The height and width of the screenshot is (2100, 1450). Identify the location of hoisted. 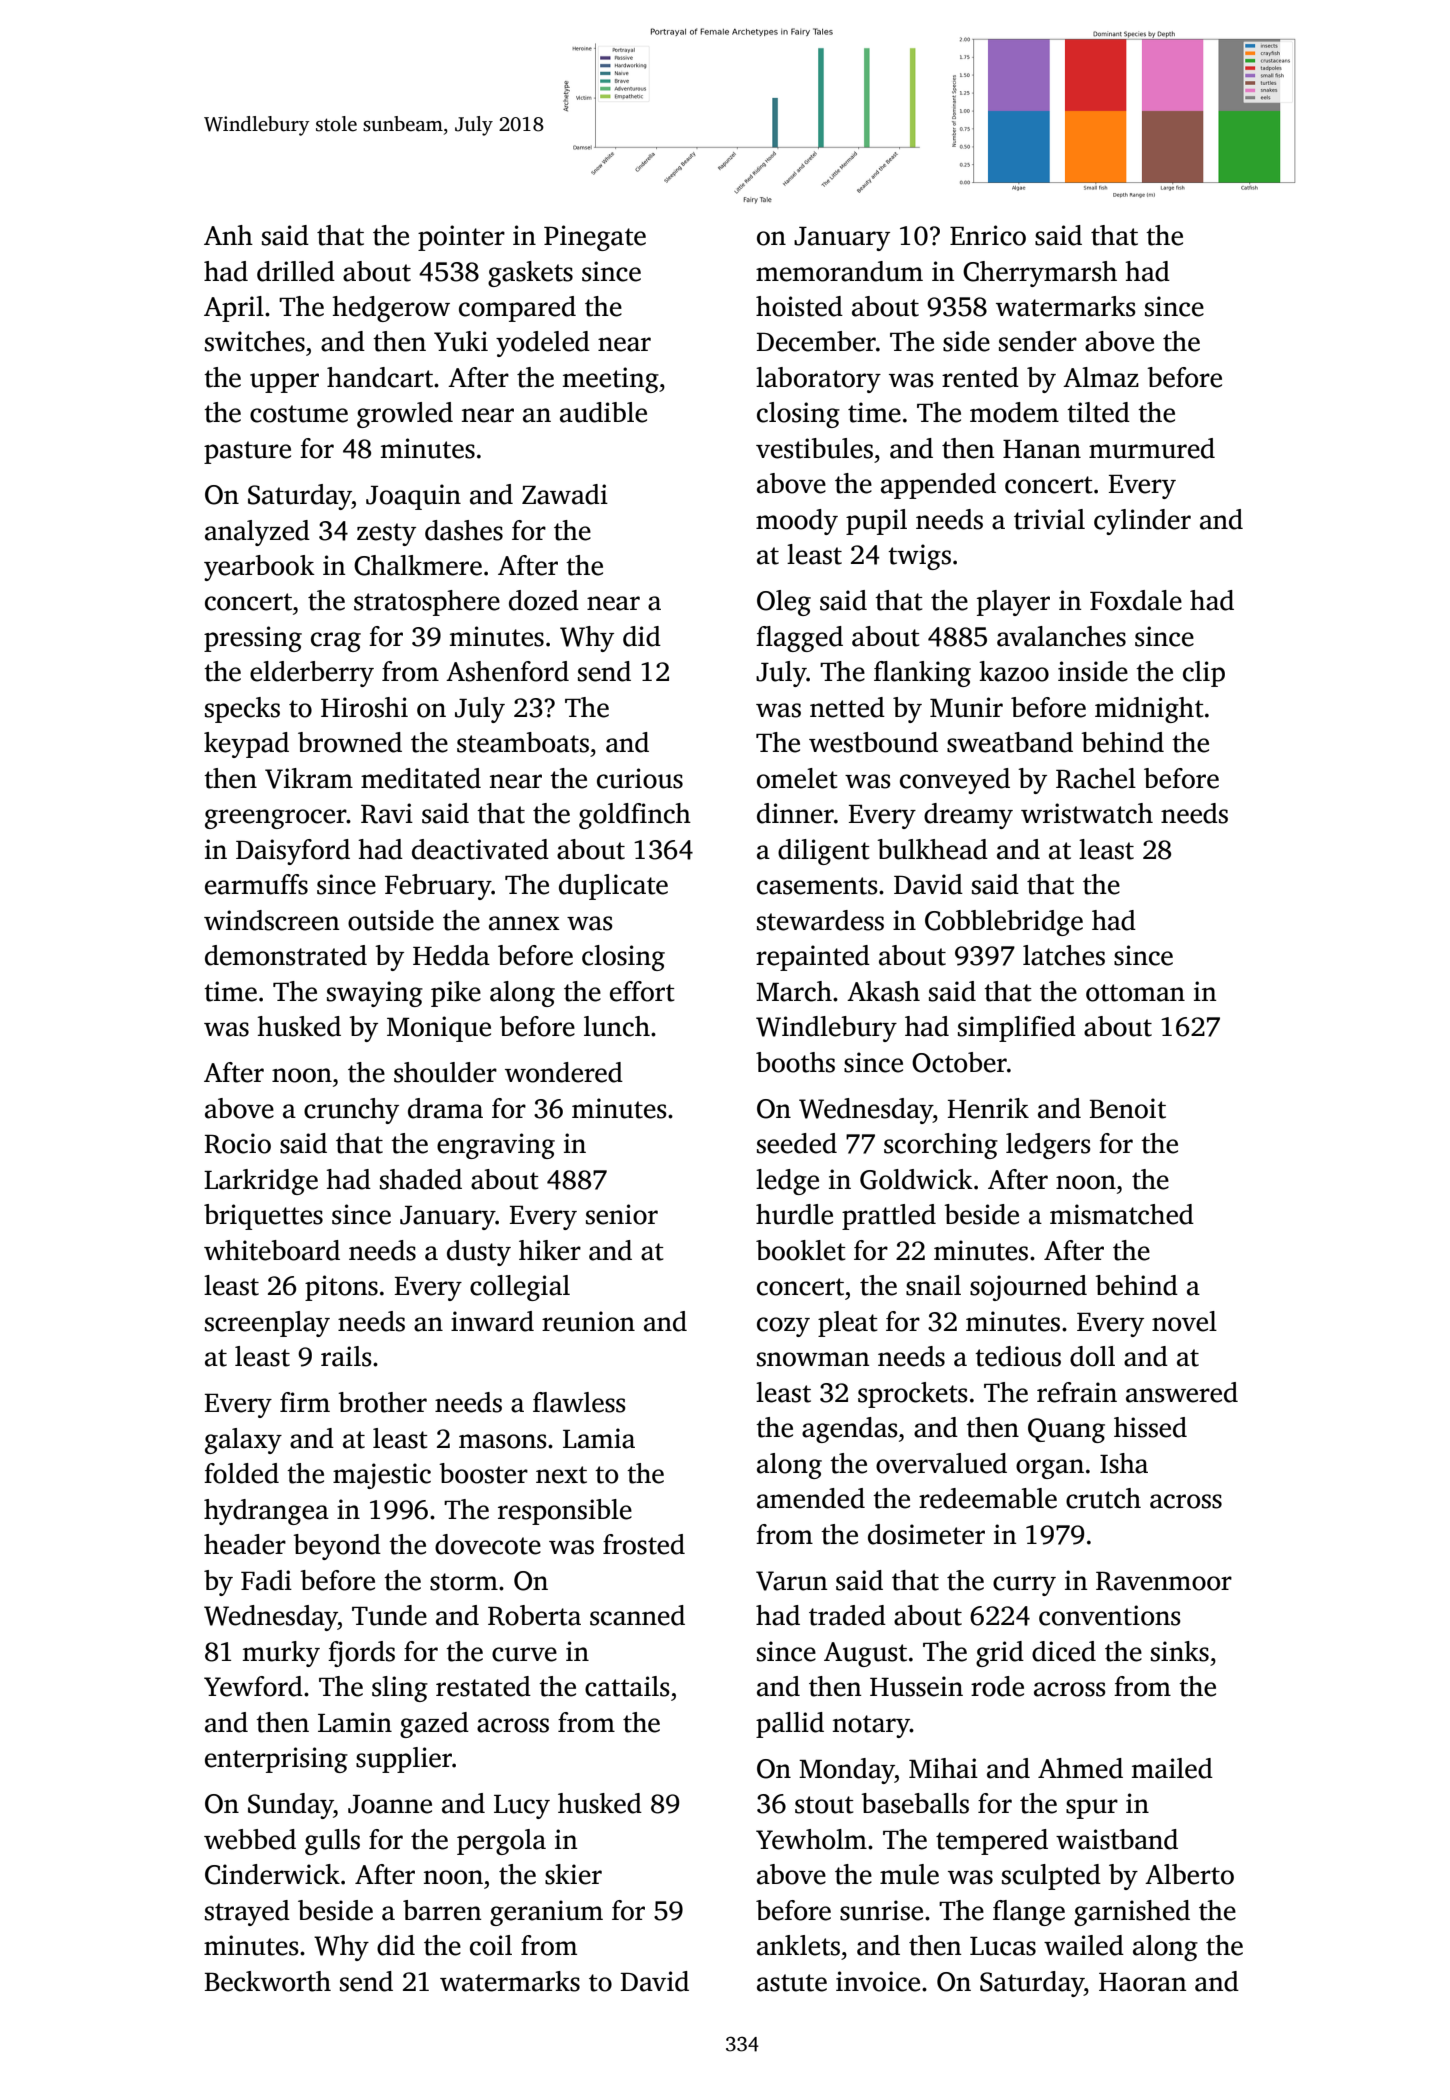
(799, 306).
